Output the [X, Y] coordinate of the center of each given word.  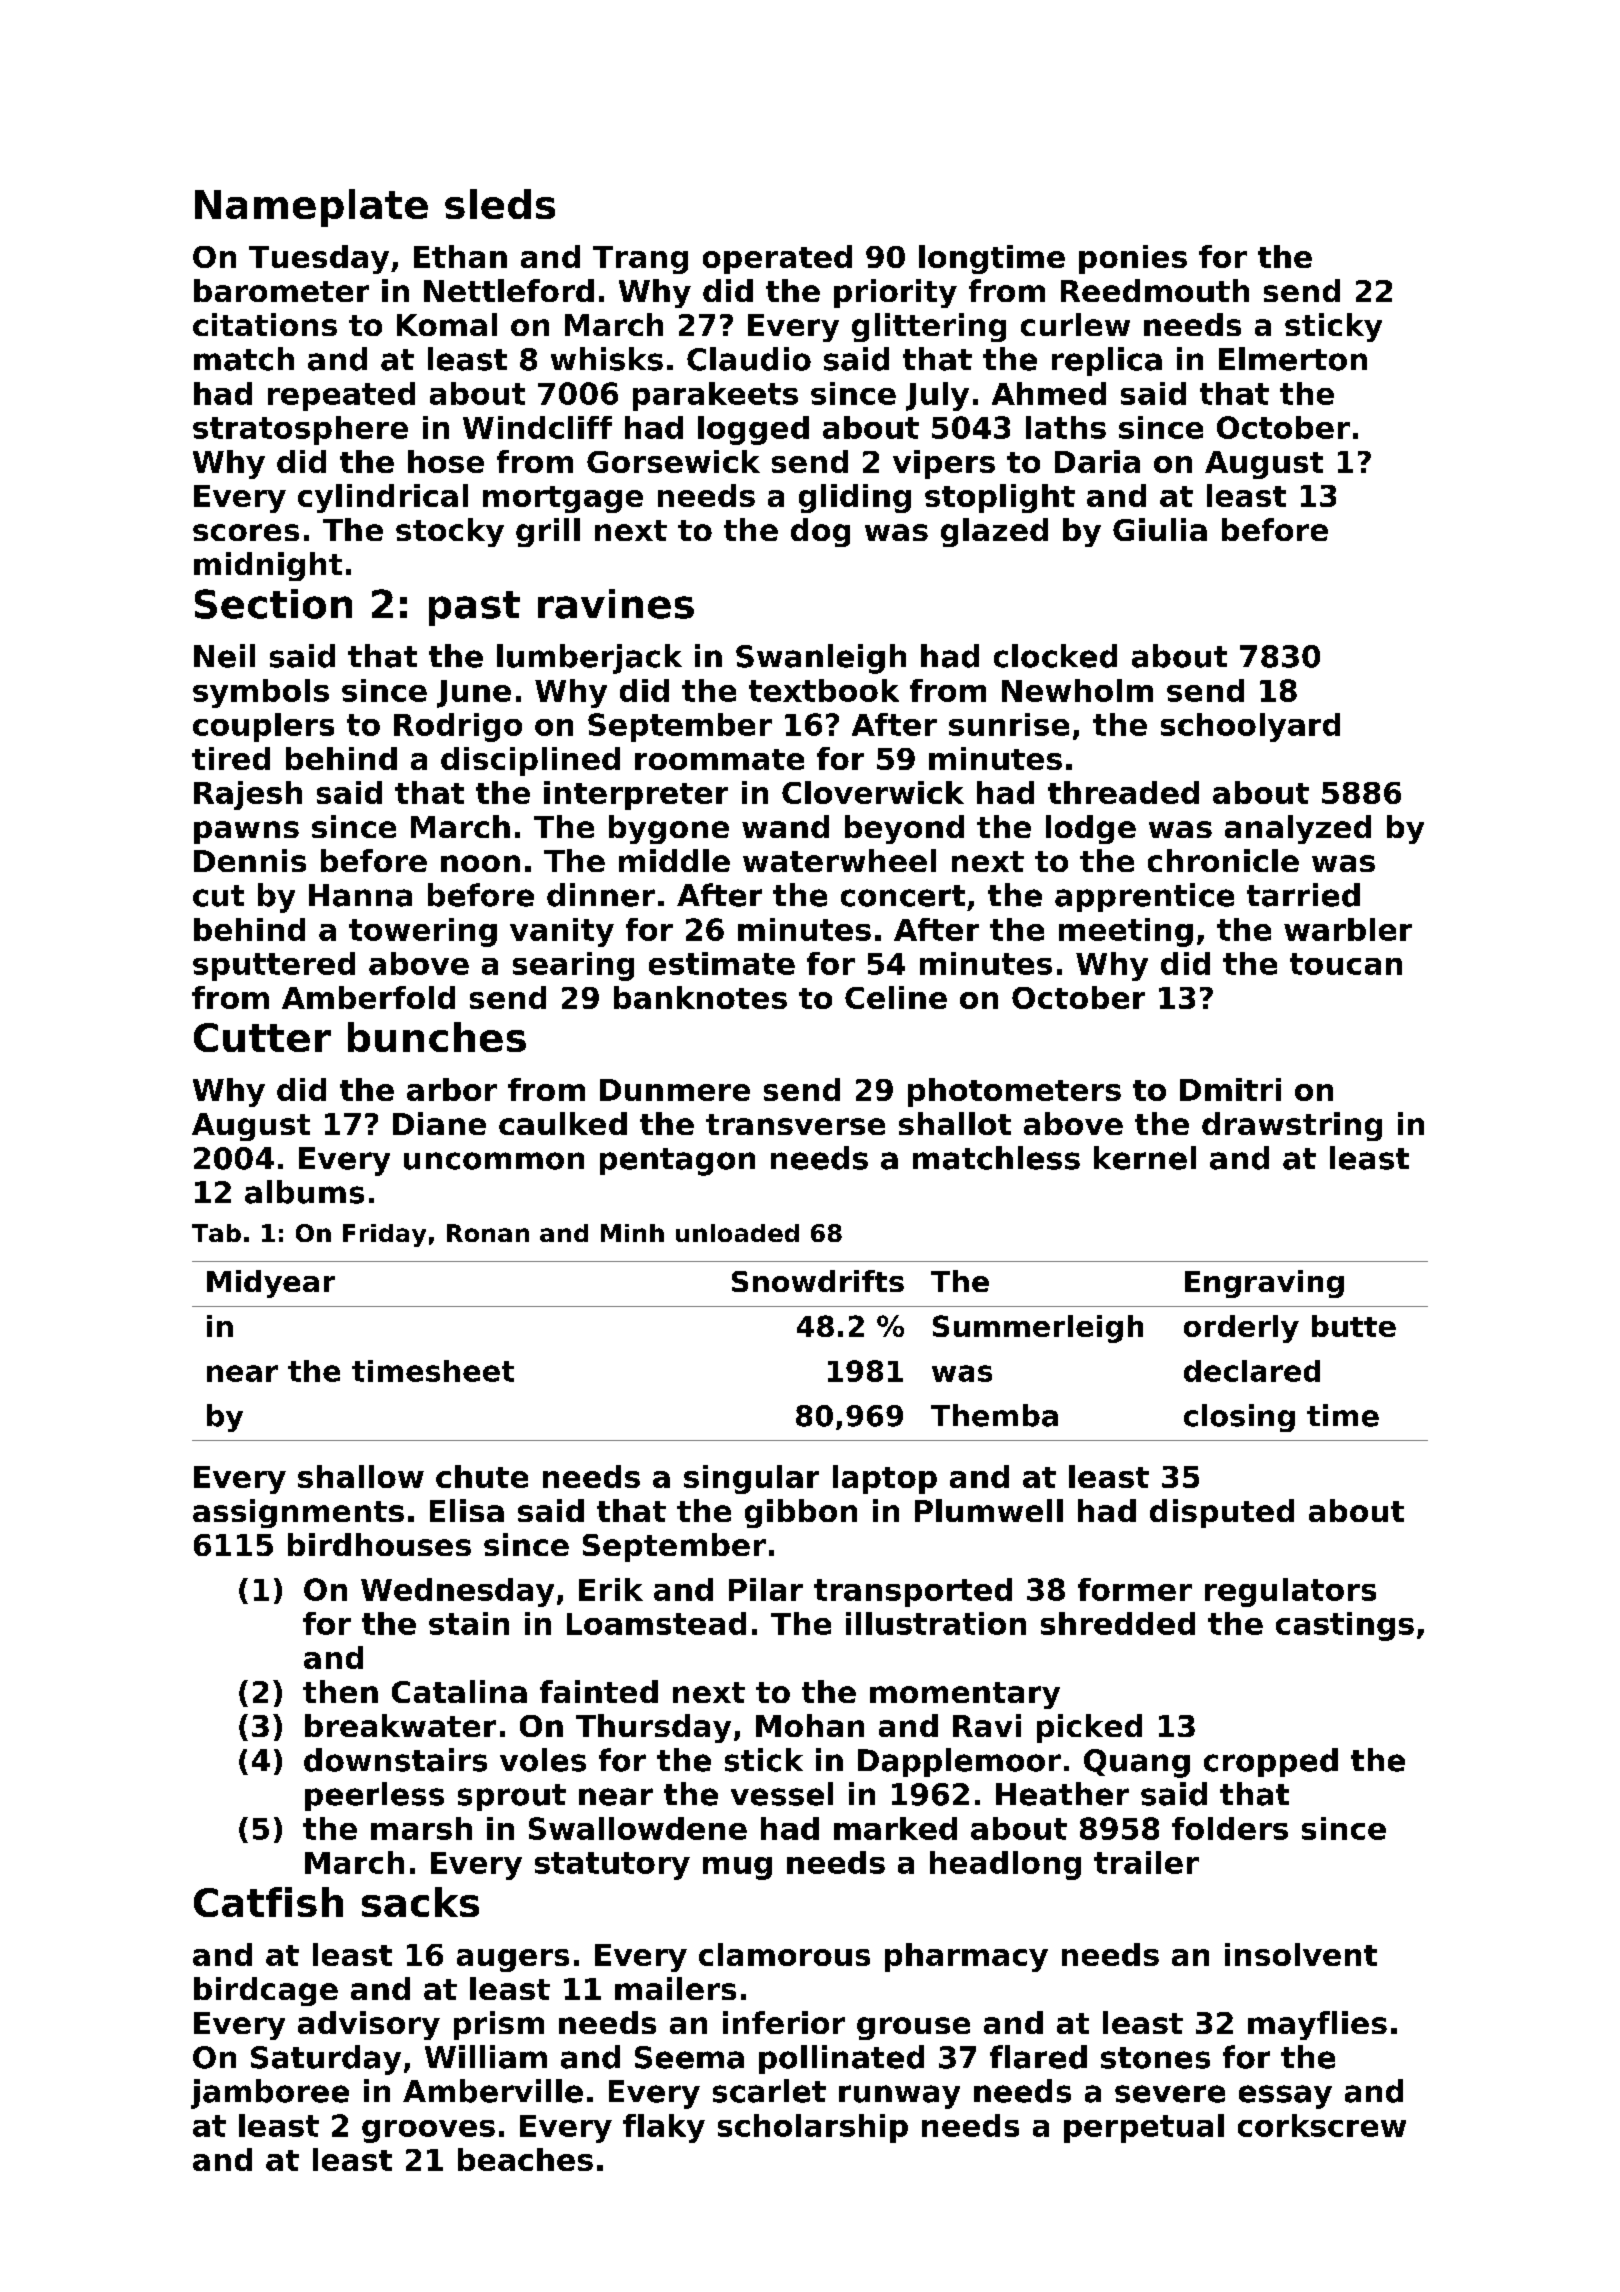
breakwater [400, 1725]
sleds [500, 204]
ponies [1133, 259]
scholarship [813, 2128]
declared [1252, 1371]
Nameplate [311, 208]
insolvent [1301, 1954]
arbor [452, 1089]
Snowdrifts [818, 1281]
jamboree [270, 2094]
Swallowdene [638, 1828]
